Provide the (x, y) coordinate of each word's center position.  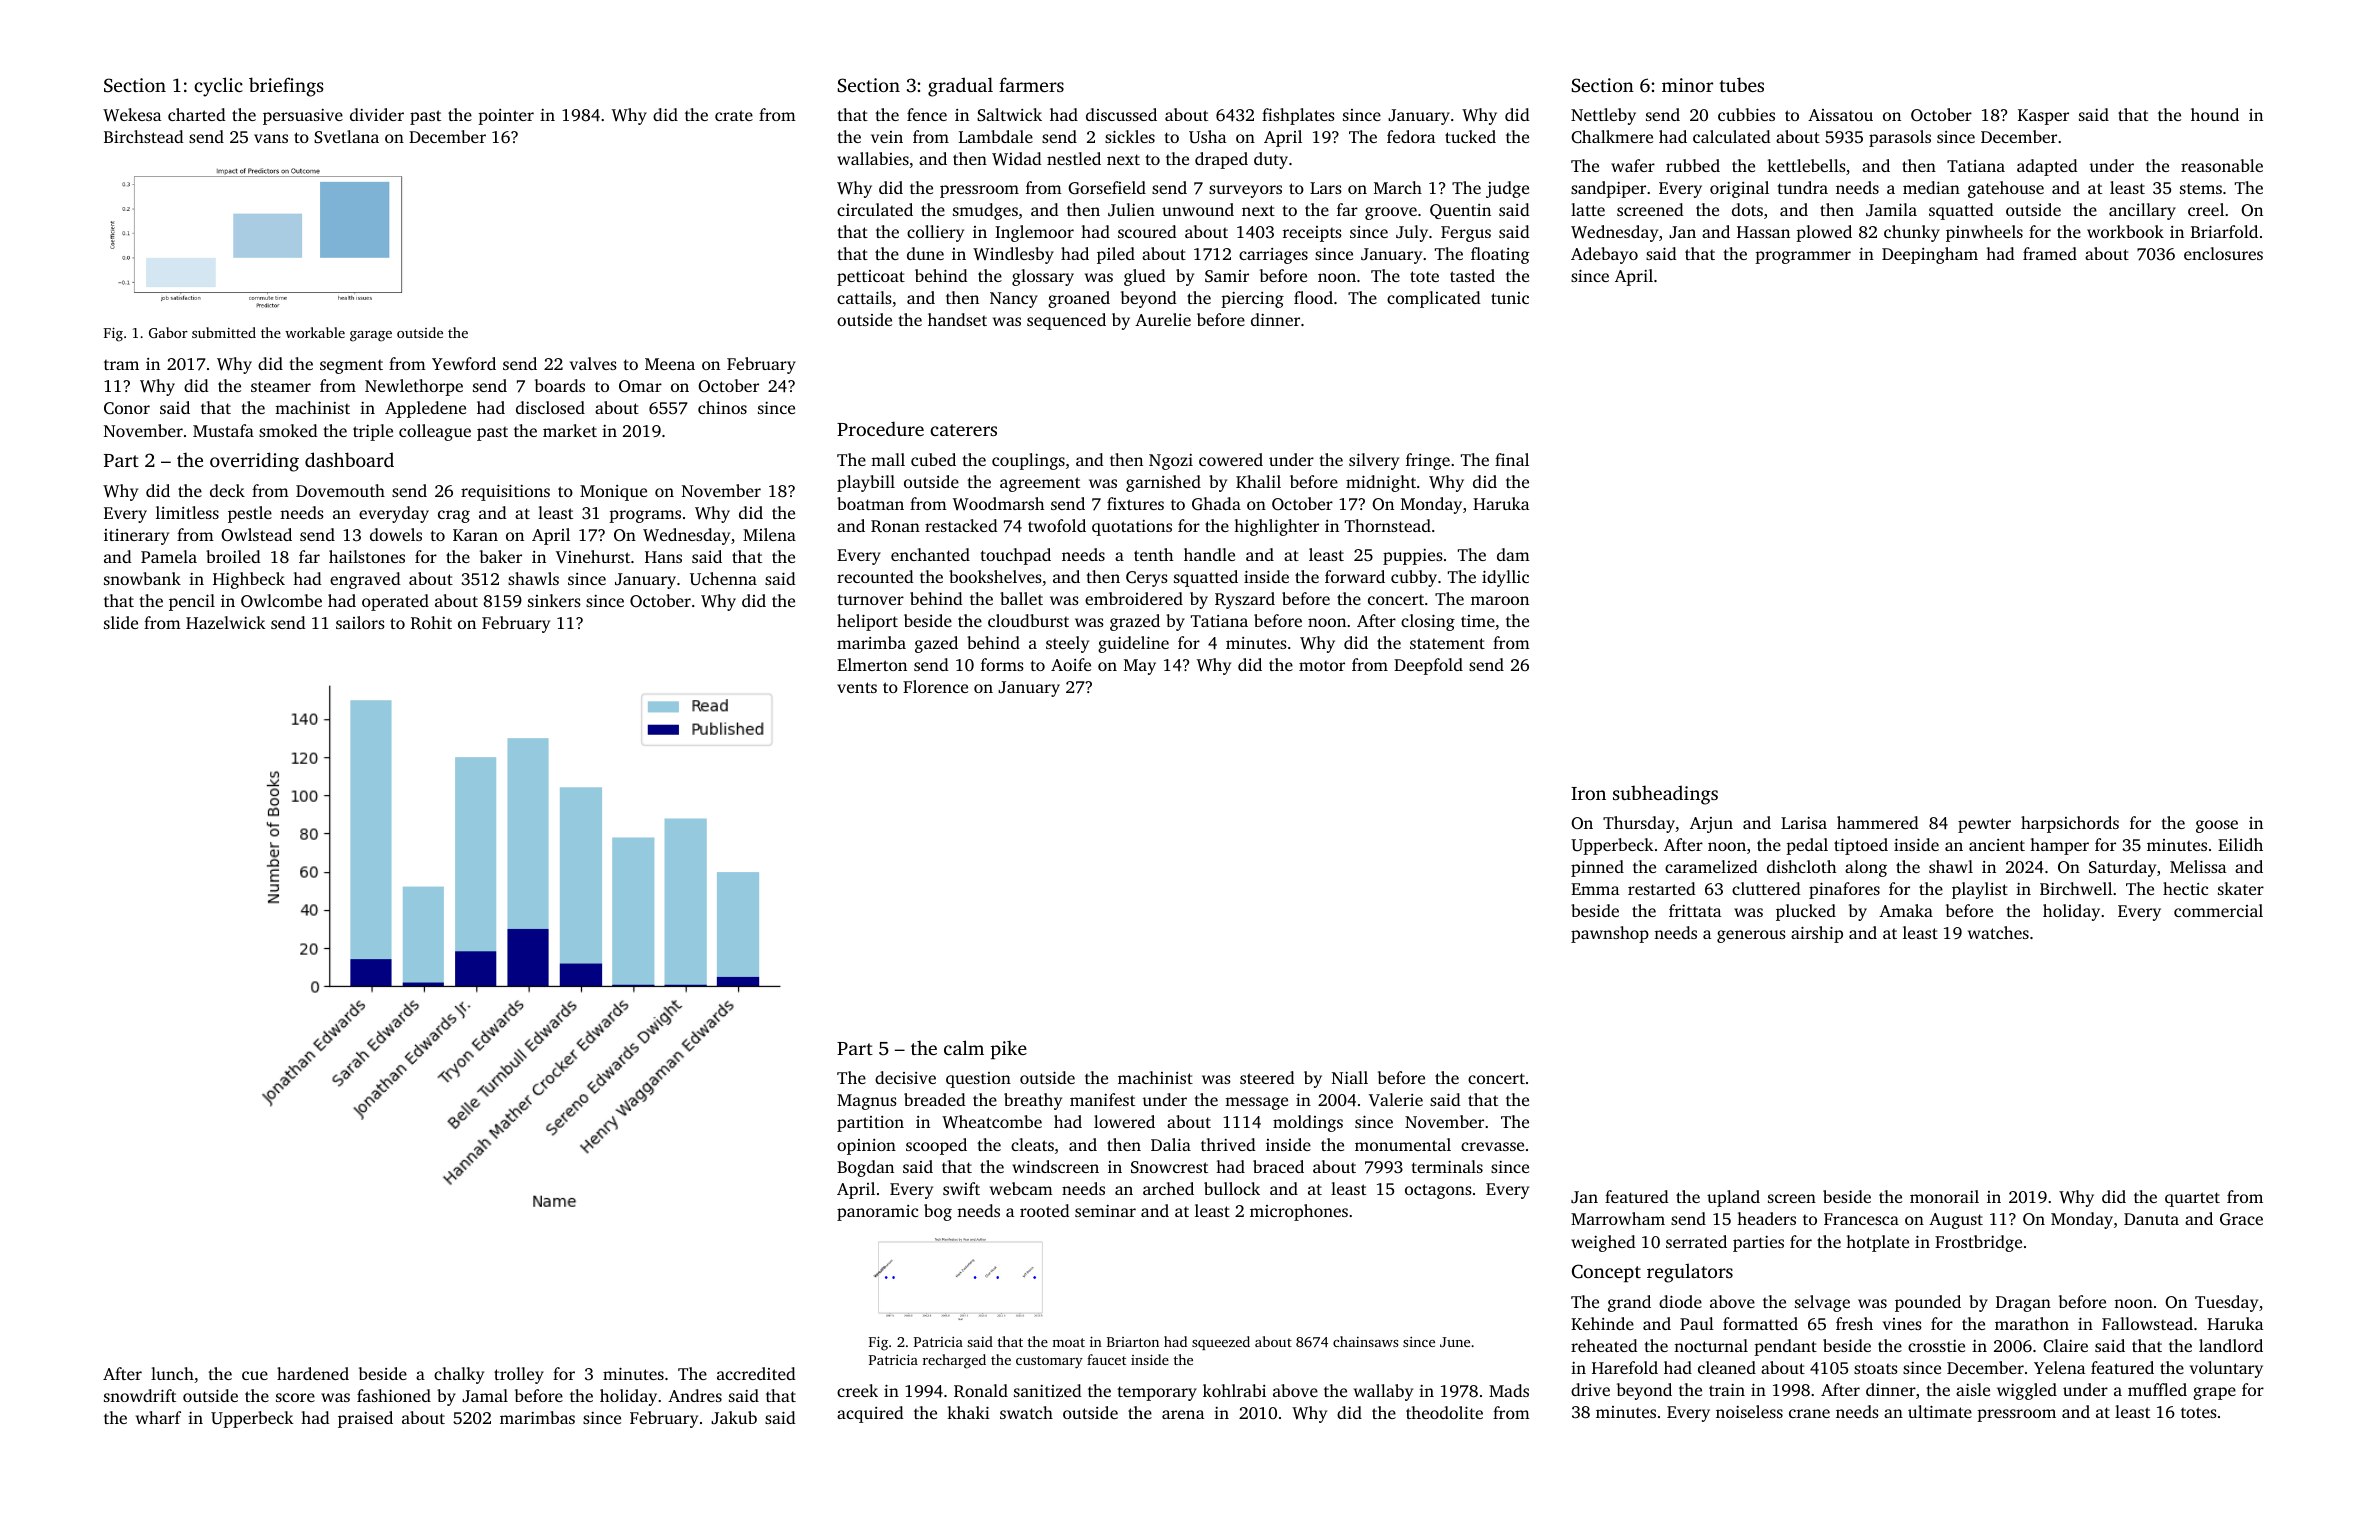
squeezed (1221, 1343)
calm (964, 1047)
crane (1809, 1413)
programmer (1803, 257)
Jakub (734, 1417)
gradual (960, 87)
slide (121, 622)
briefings (286, 87)
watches (1998, 932)
